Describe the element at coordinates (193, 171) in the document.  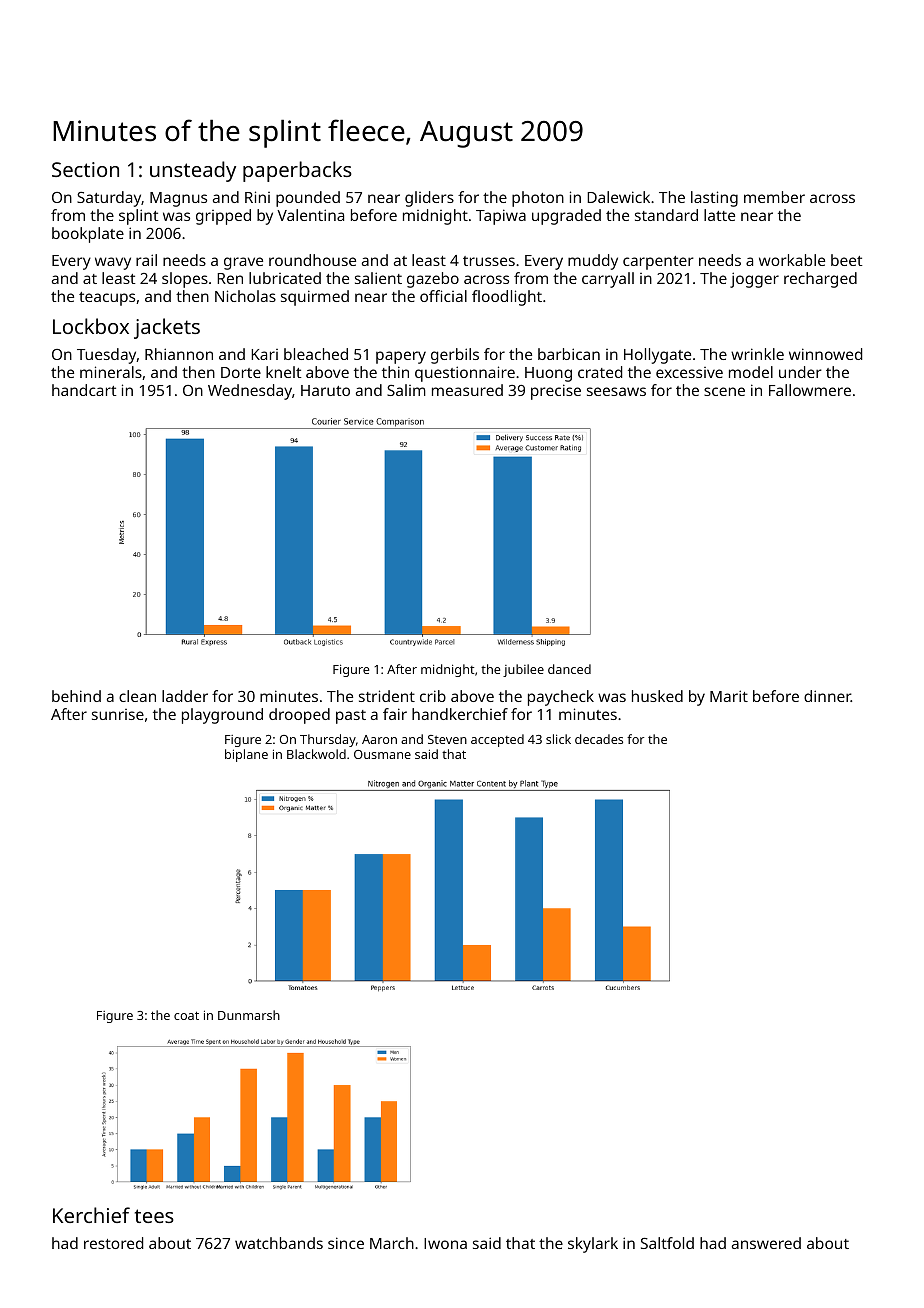
I see `unsteady` at that location.
